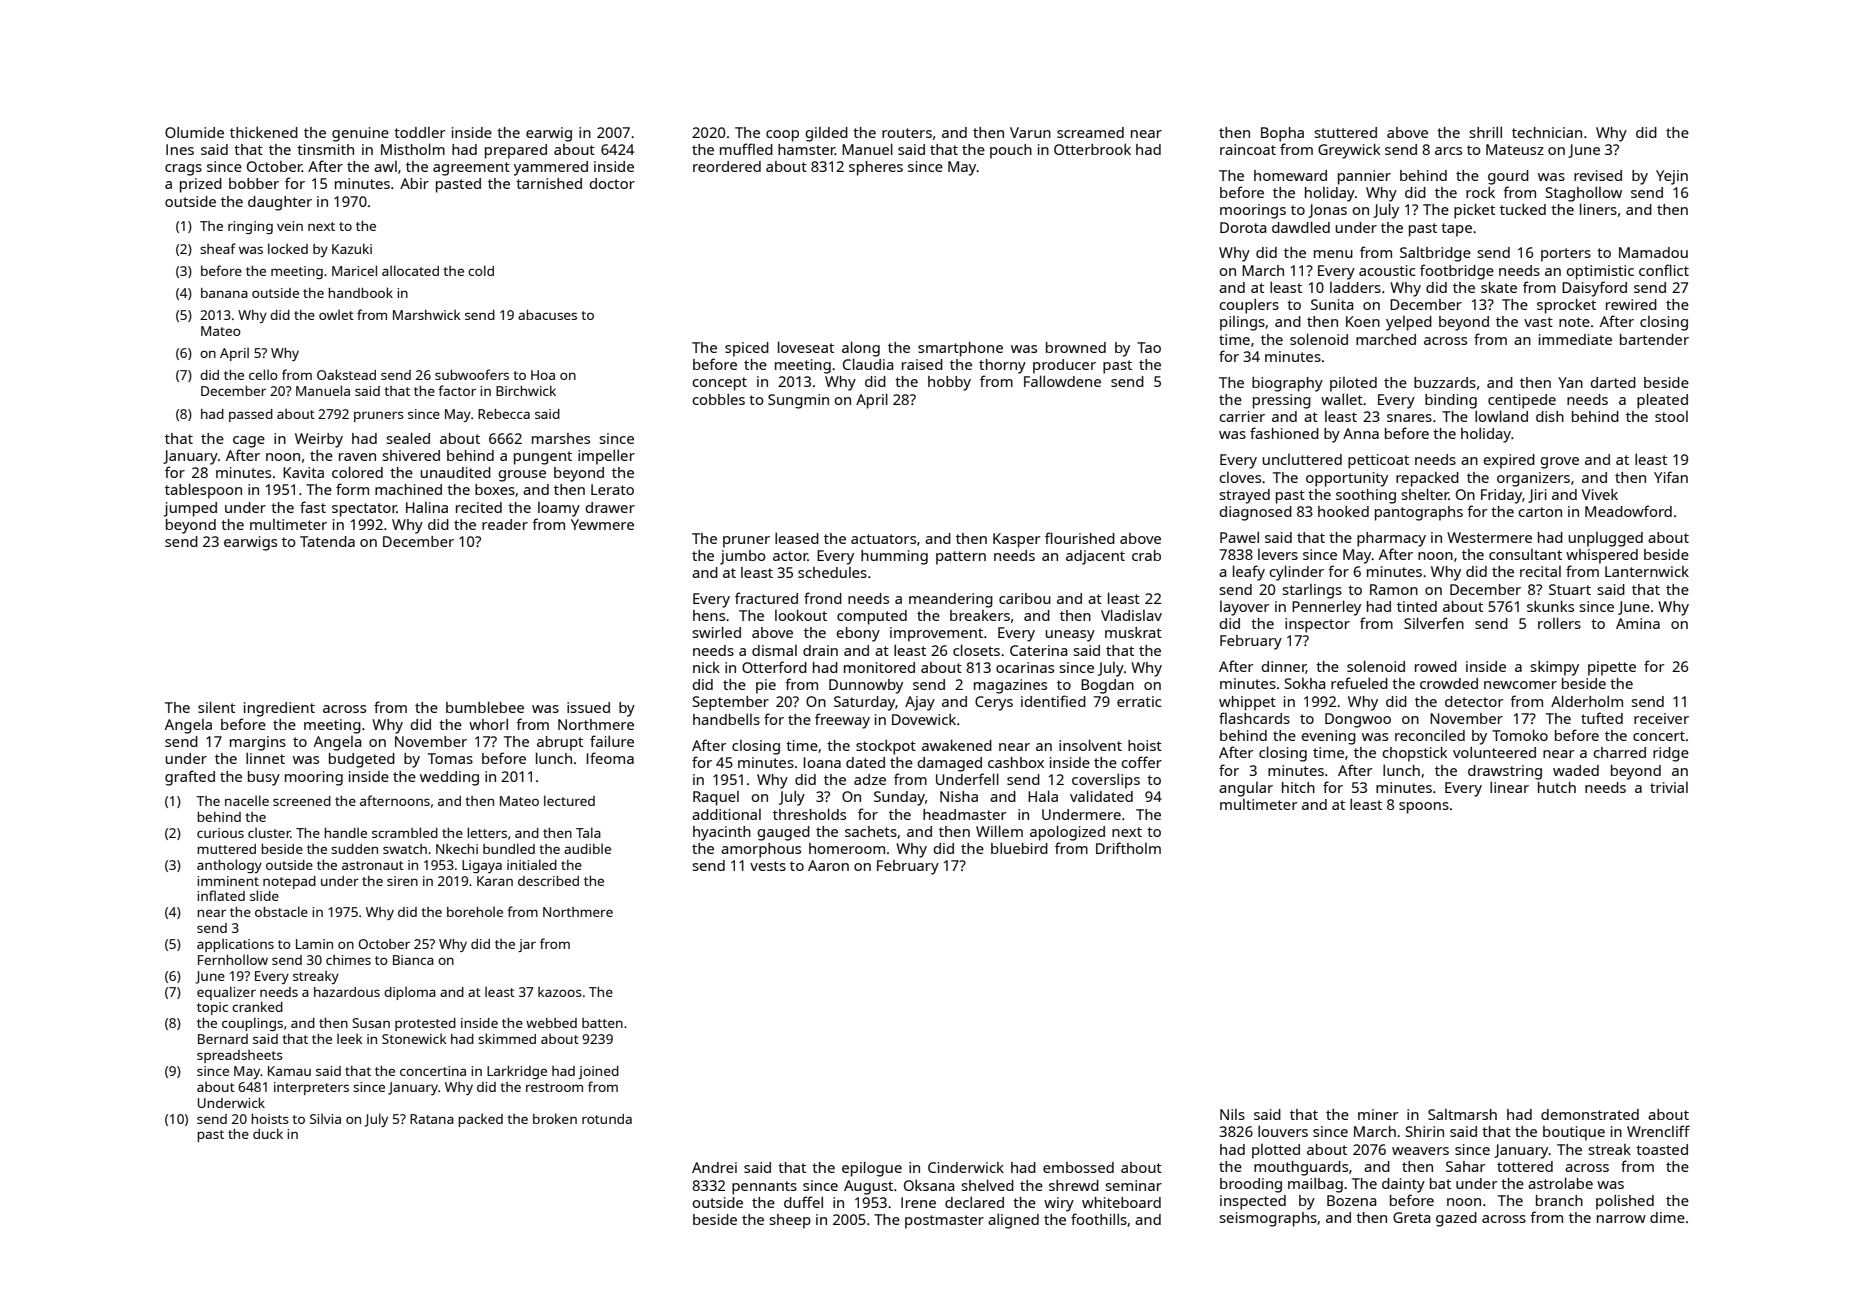  I want to click on duck, so click(268, 1133).
